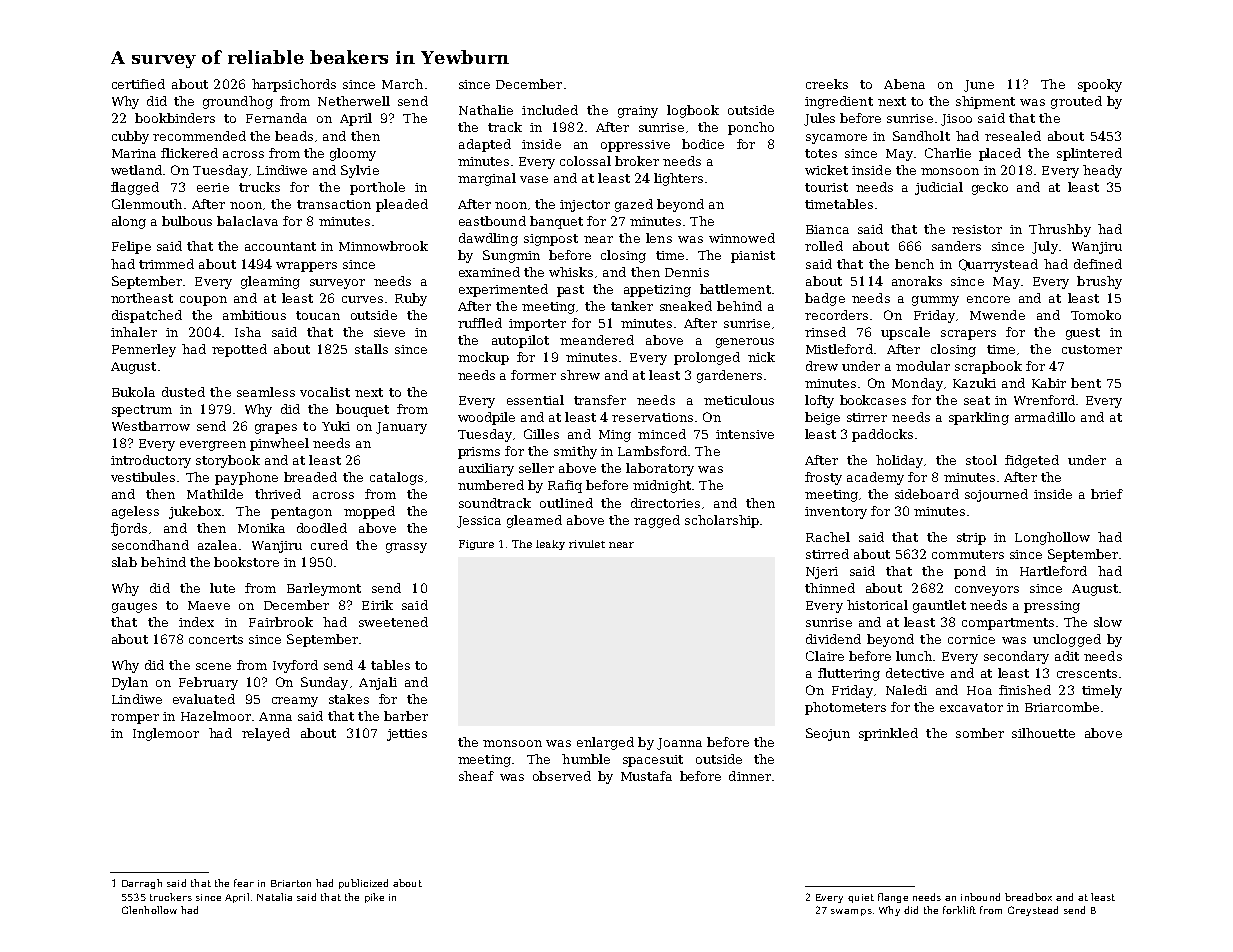  What do you see at coordinates (130, 683) in the page?
I see `Dylan` at bounding box center [130, 683].
